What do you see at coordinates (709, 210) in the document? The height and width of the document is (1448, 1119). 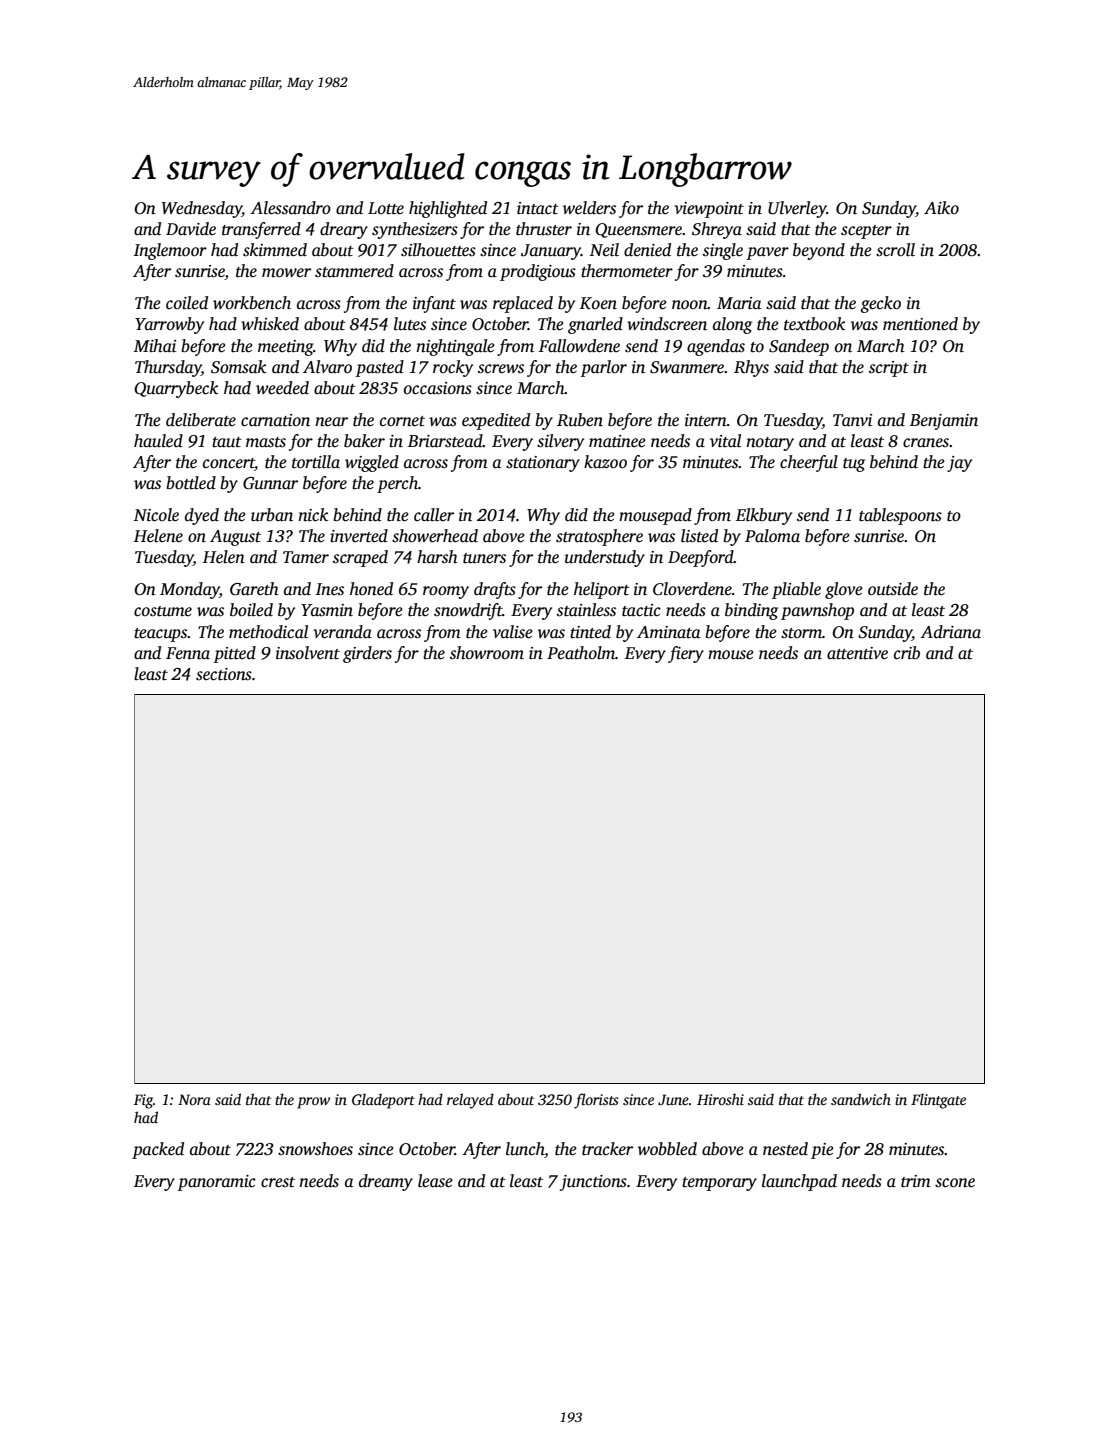 I see `viewpoint` at bounding box center [709, 210].
